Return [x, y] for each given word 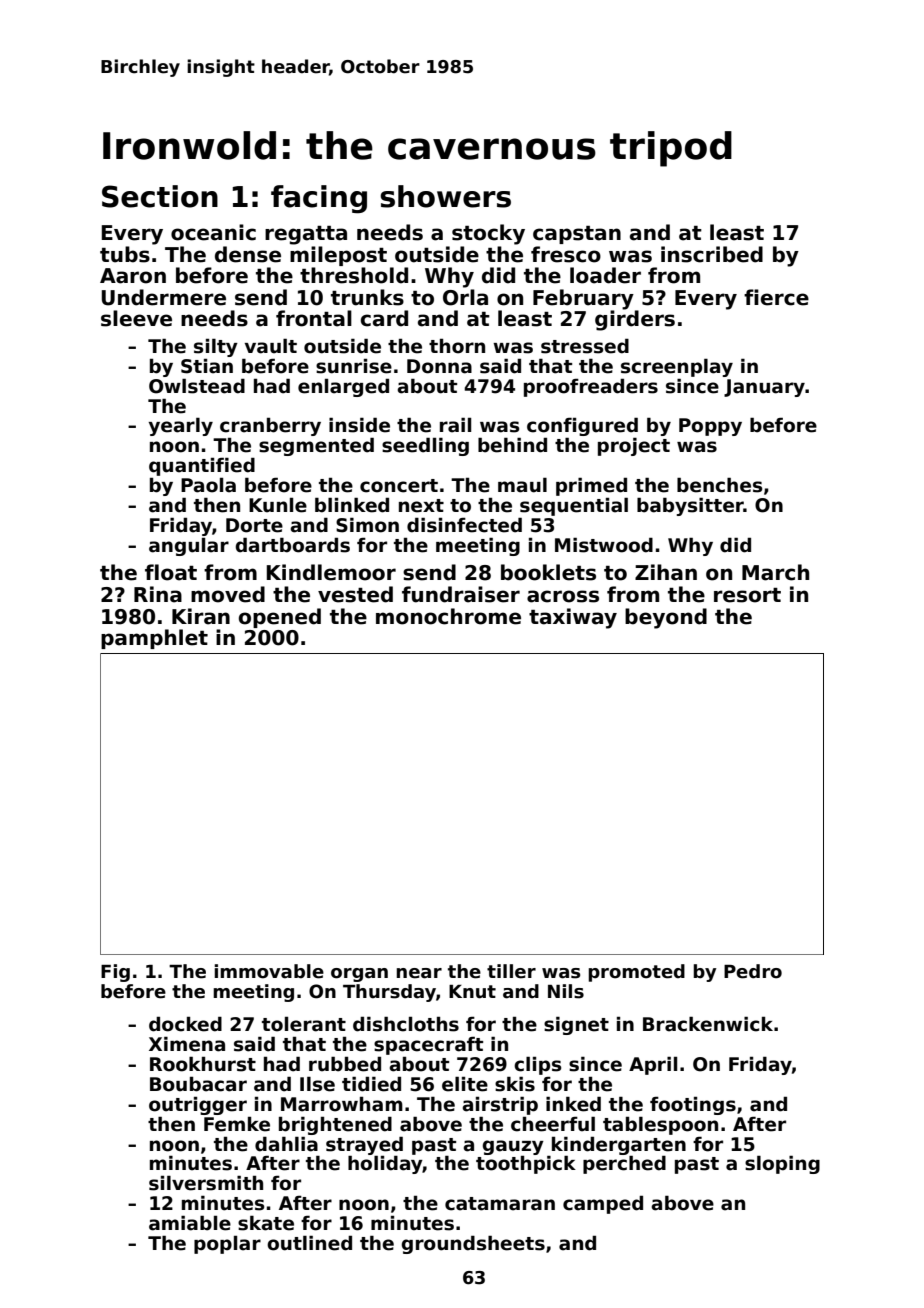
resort [747, 595]
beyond [666, 618]
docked [185, 1024]
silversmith [206, 1183]
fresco [566, 254]
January [764, 388]
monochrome [448, 616]
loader [605, 275]
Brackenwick [708, 1024]
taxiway [573, 618]
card [384, 318]
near [419, 973]
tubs [125, 254]
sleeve [136, 318]
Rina [158, 594]
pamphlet [154, 639]
